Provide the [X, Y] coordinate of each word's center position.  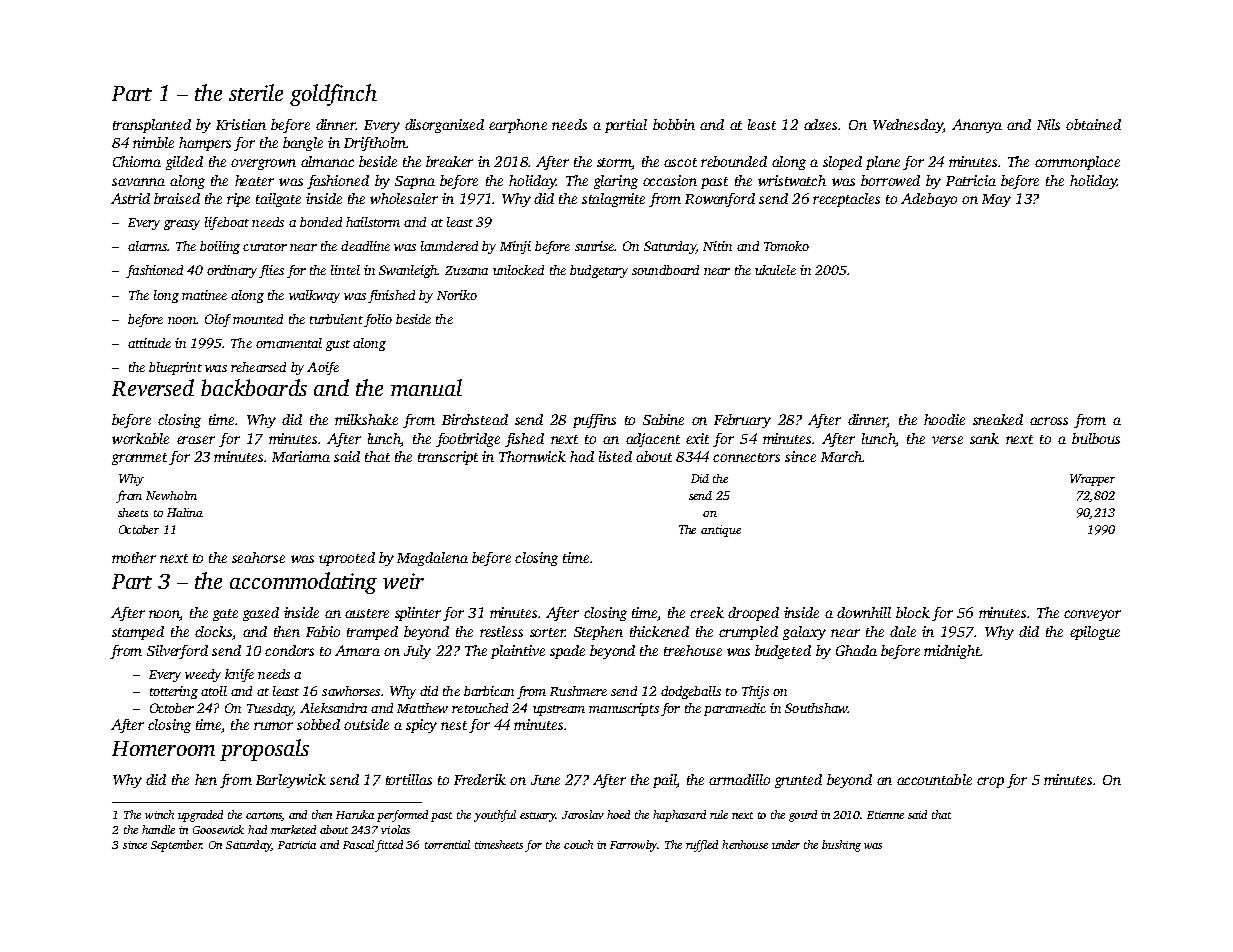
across [1049, 421]
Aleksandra [333, 708]
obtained [1093, 124]
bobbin [674, 124]
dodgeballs [691, 692]
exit [697, 438]
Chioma [137, 161]
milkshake [366, 419]
